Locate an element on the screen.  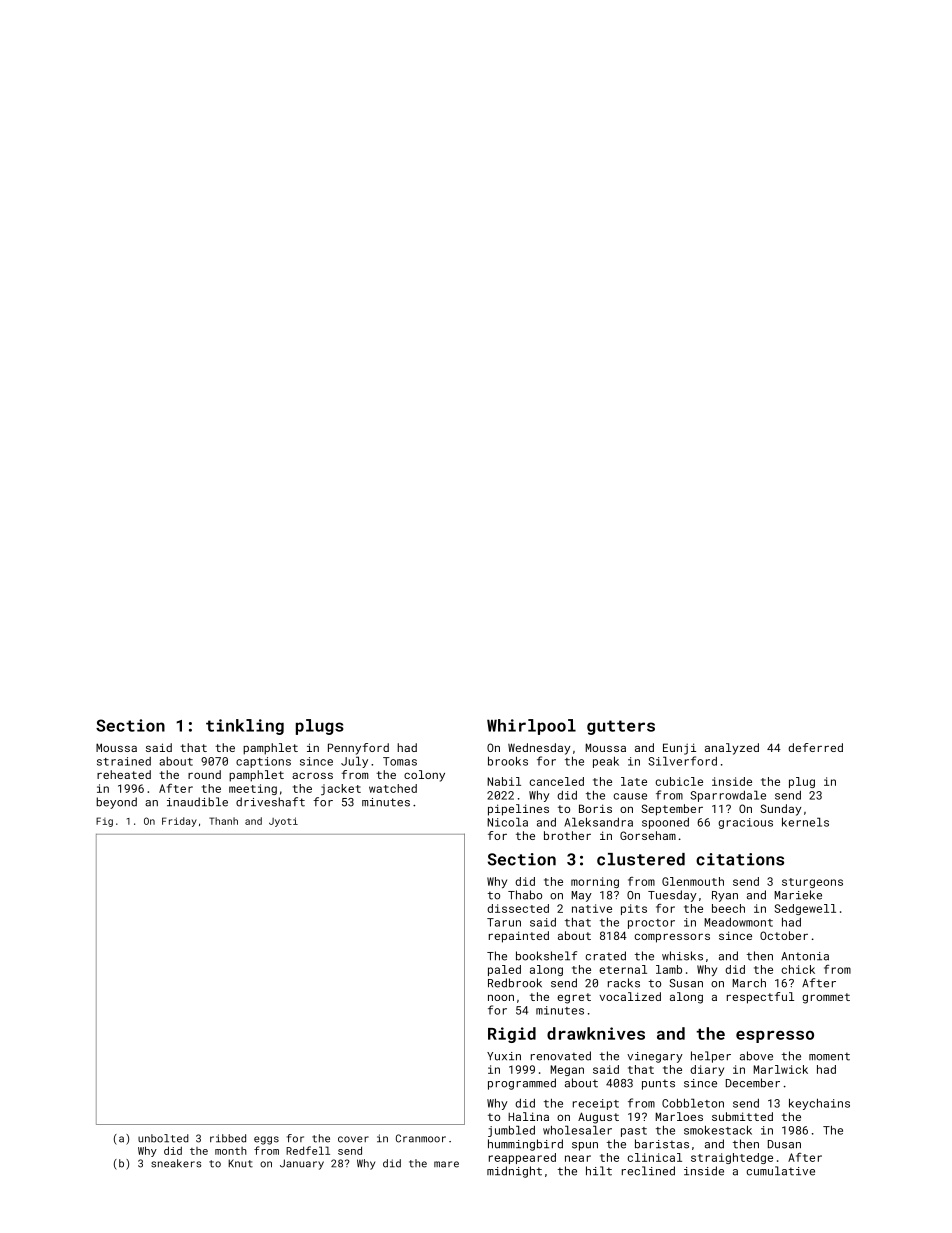
programmed is located at coordinates (522, 1084).
